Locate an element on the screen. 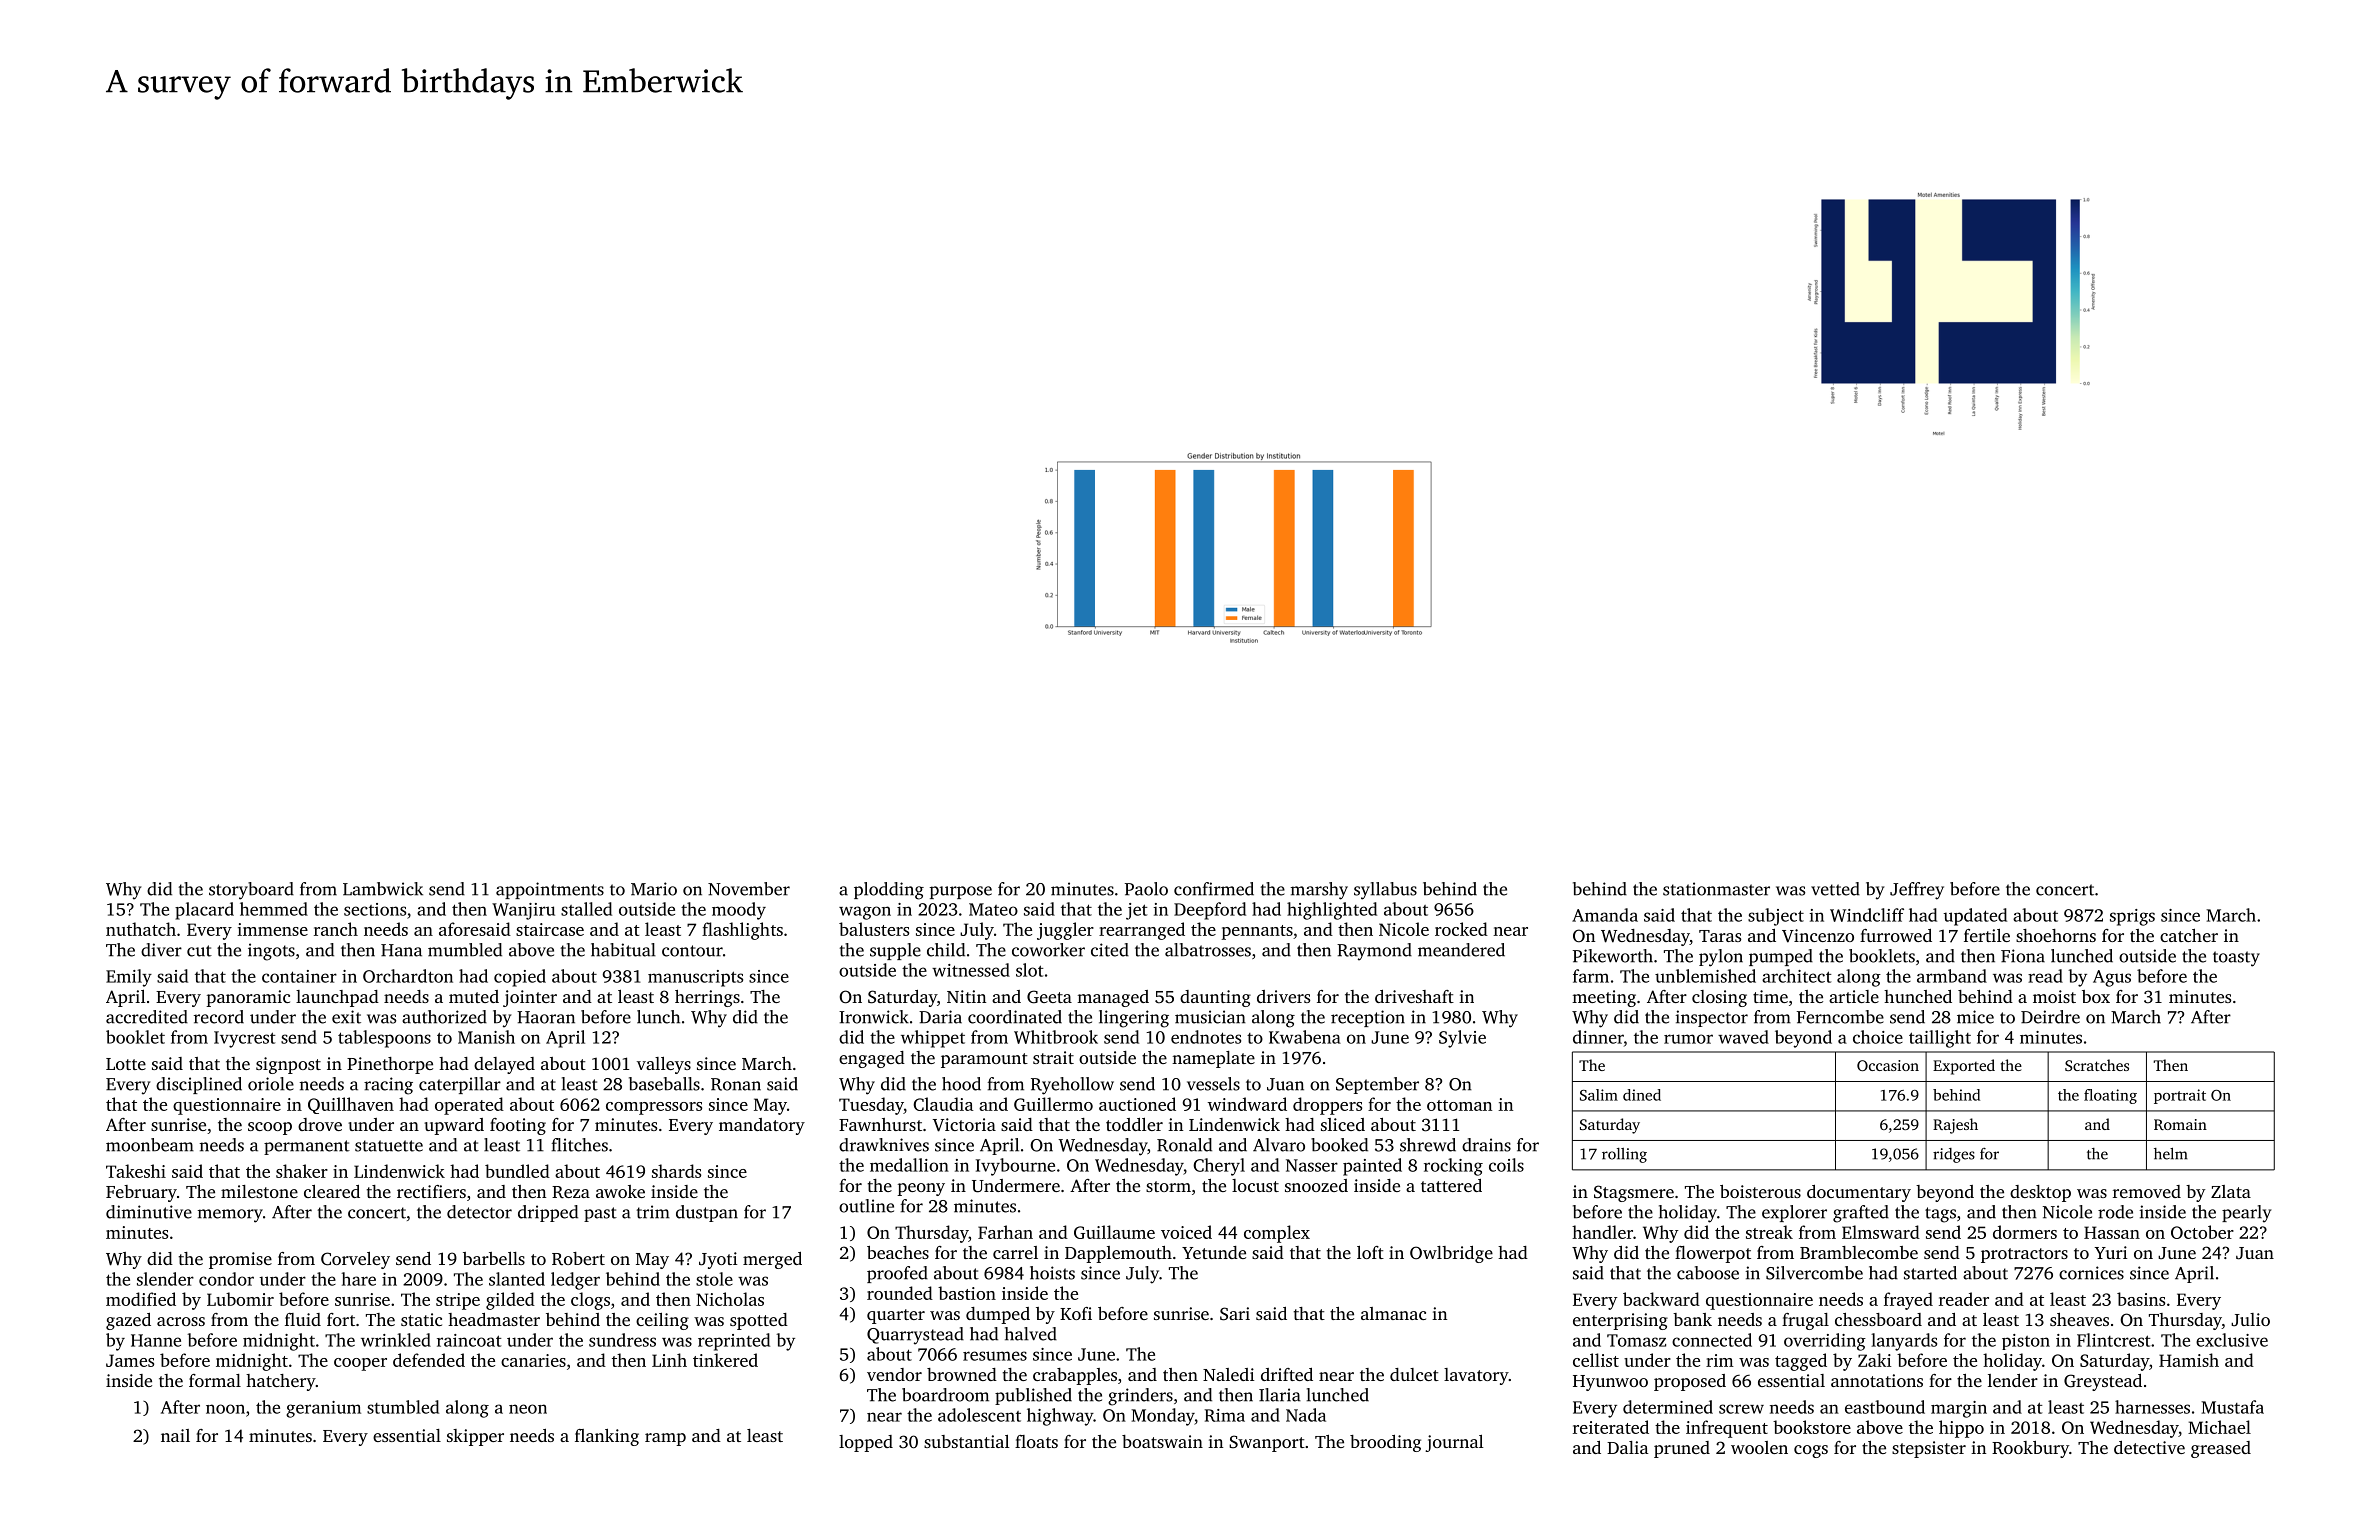 The image size is (2380, 1540). boatswain is located at coordinates (1162, 1441).
